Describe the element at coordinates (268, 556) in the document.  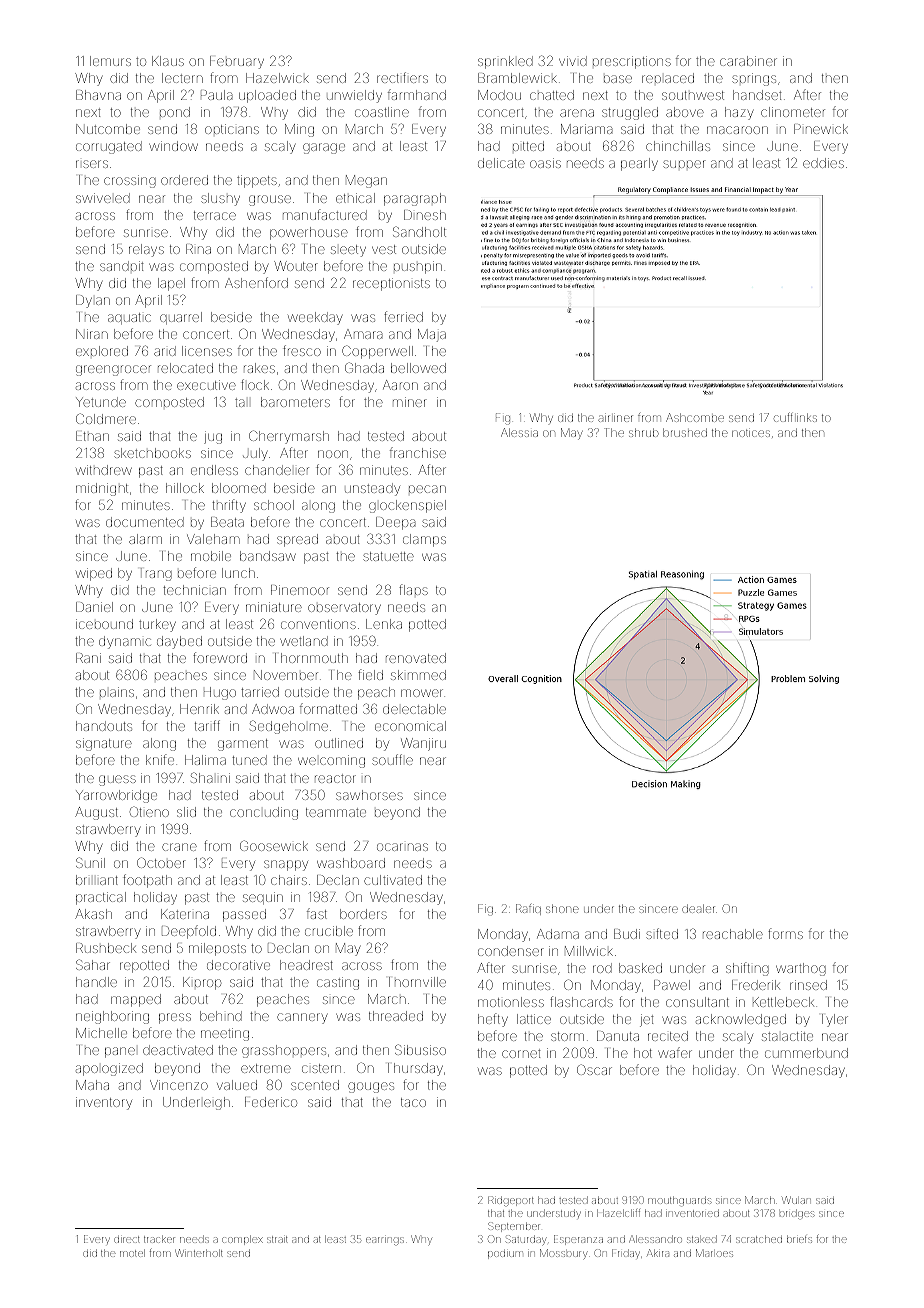
I see `bandsaw` at that location.
